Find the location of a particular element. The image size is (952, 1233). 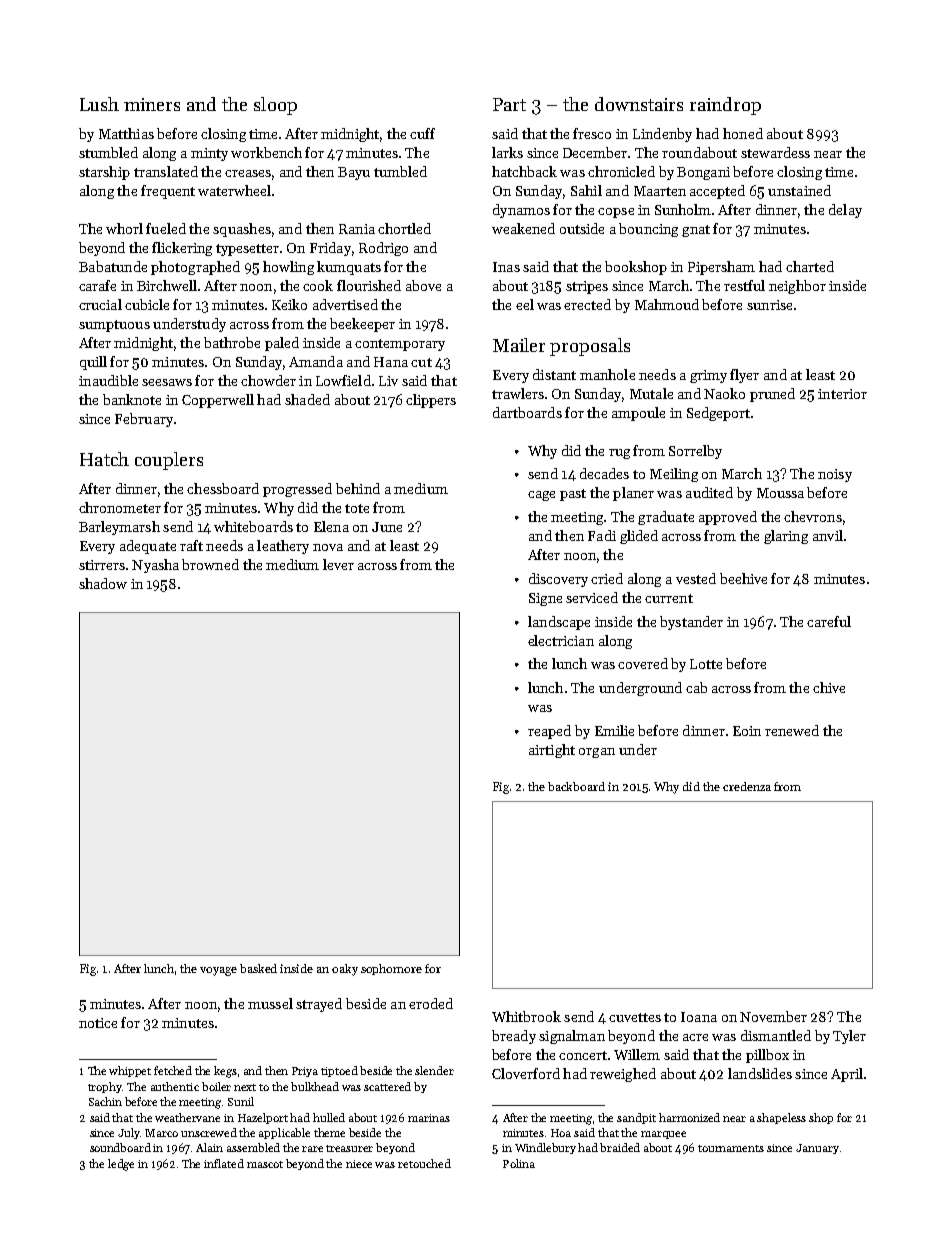

shadow is located at coordinates (103, 583).
